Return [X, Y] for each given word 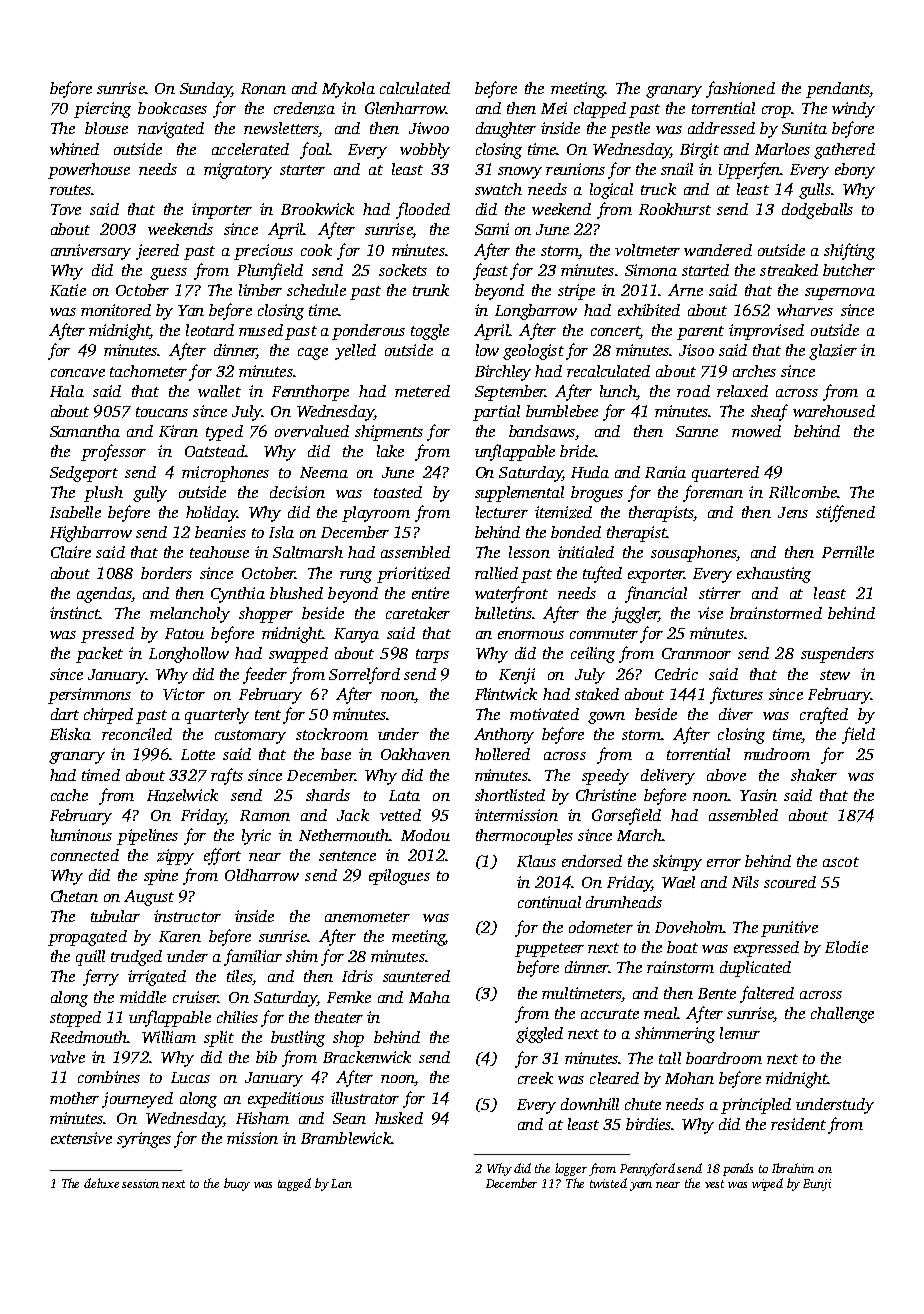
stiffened [845, 513]
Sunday [205, 90]
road [693, 391]
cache [69, 795]
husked [399, 1118]
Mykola [348, 90]
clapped [600, 110]
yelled [355, 352]
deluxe [101, 1183]
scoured [790, 882]
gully [150, 494]
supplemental [519, 494]
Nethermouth [344, 835]
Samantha [85, 431]
